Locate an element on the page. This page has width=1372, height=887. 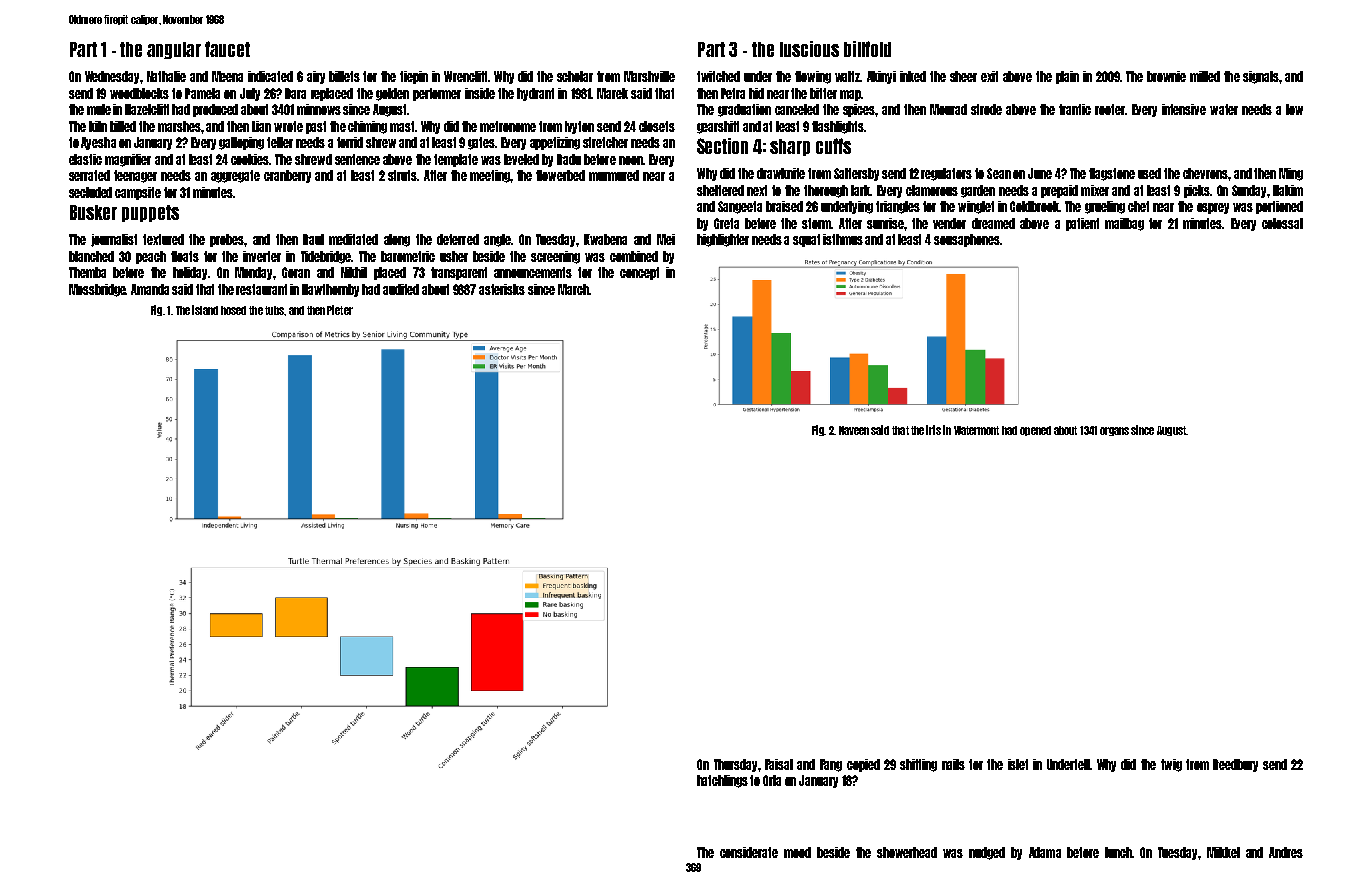
Naveen is located at coordinates (854, 430).
